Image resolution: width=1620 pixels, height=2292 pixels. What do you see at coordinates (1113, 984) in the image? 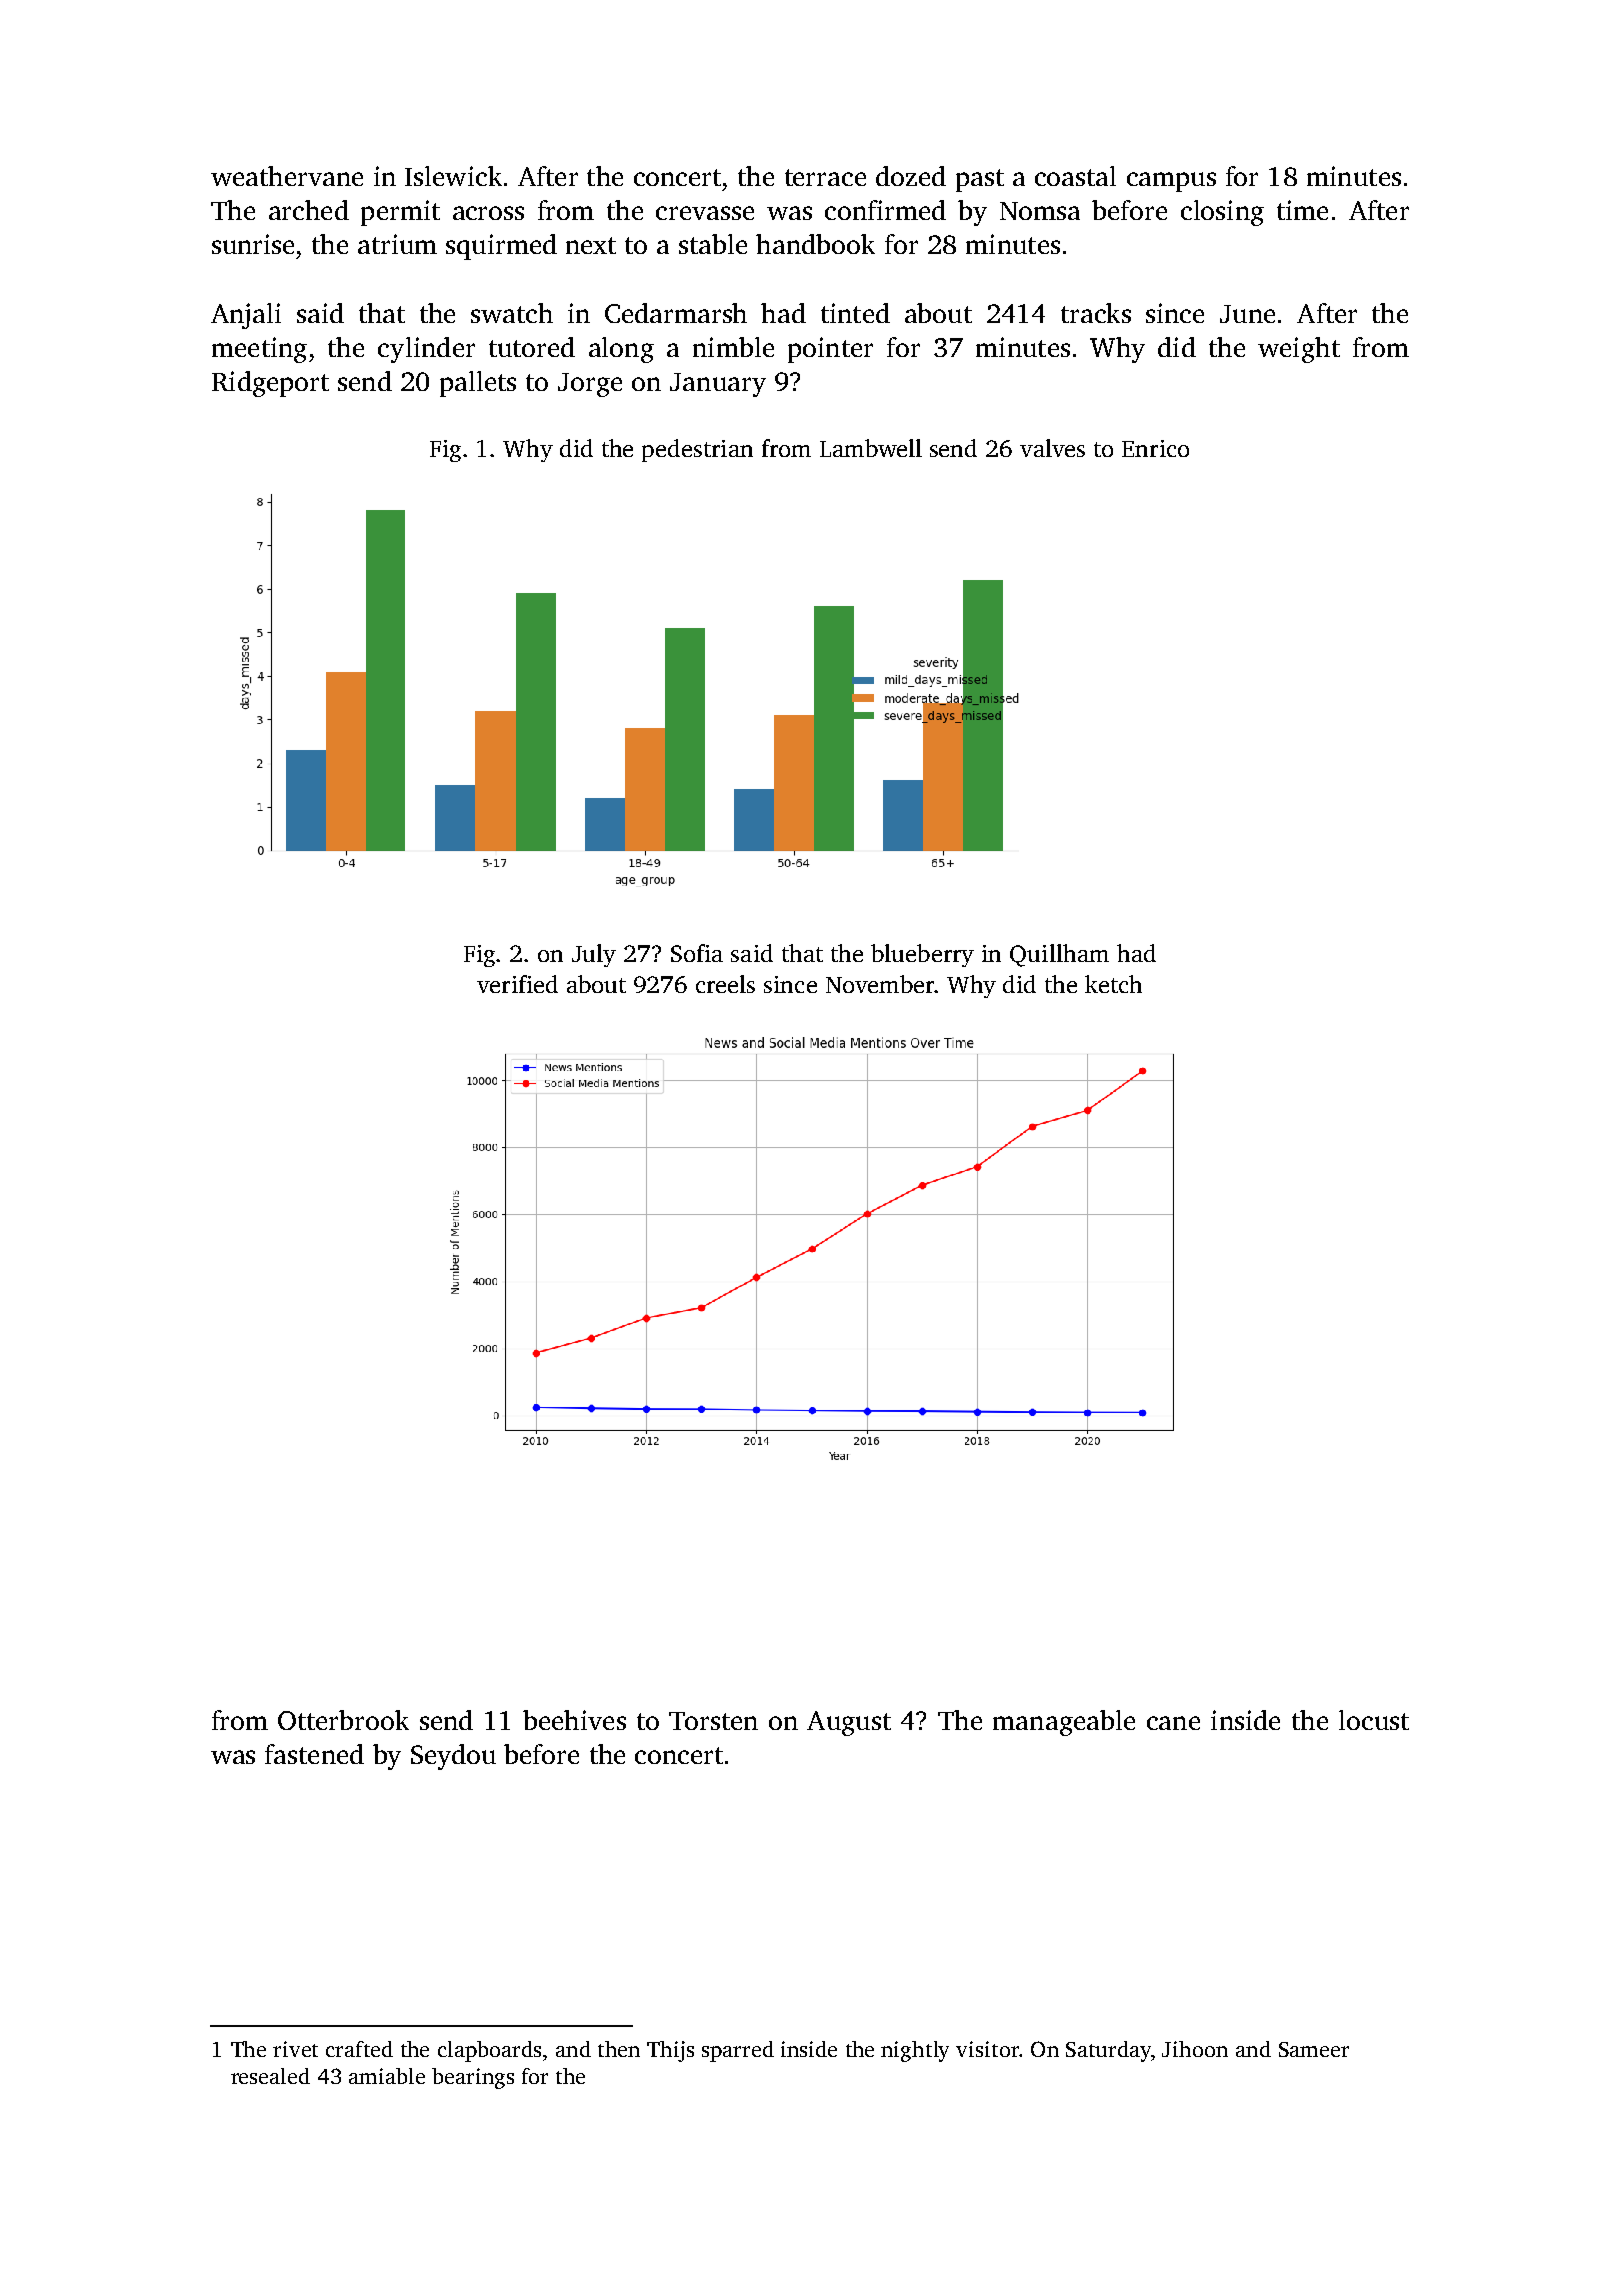
I see `ketch` at bounding box center [1113, 984].
